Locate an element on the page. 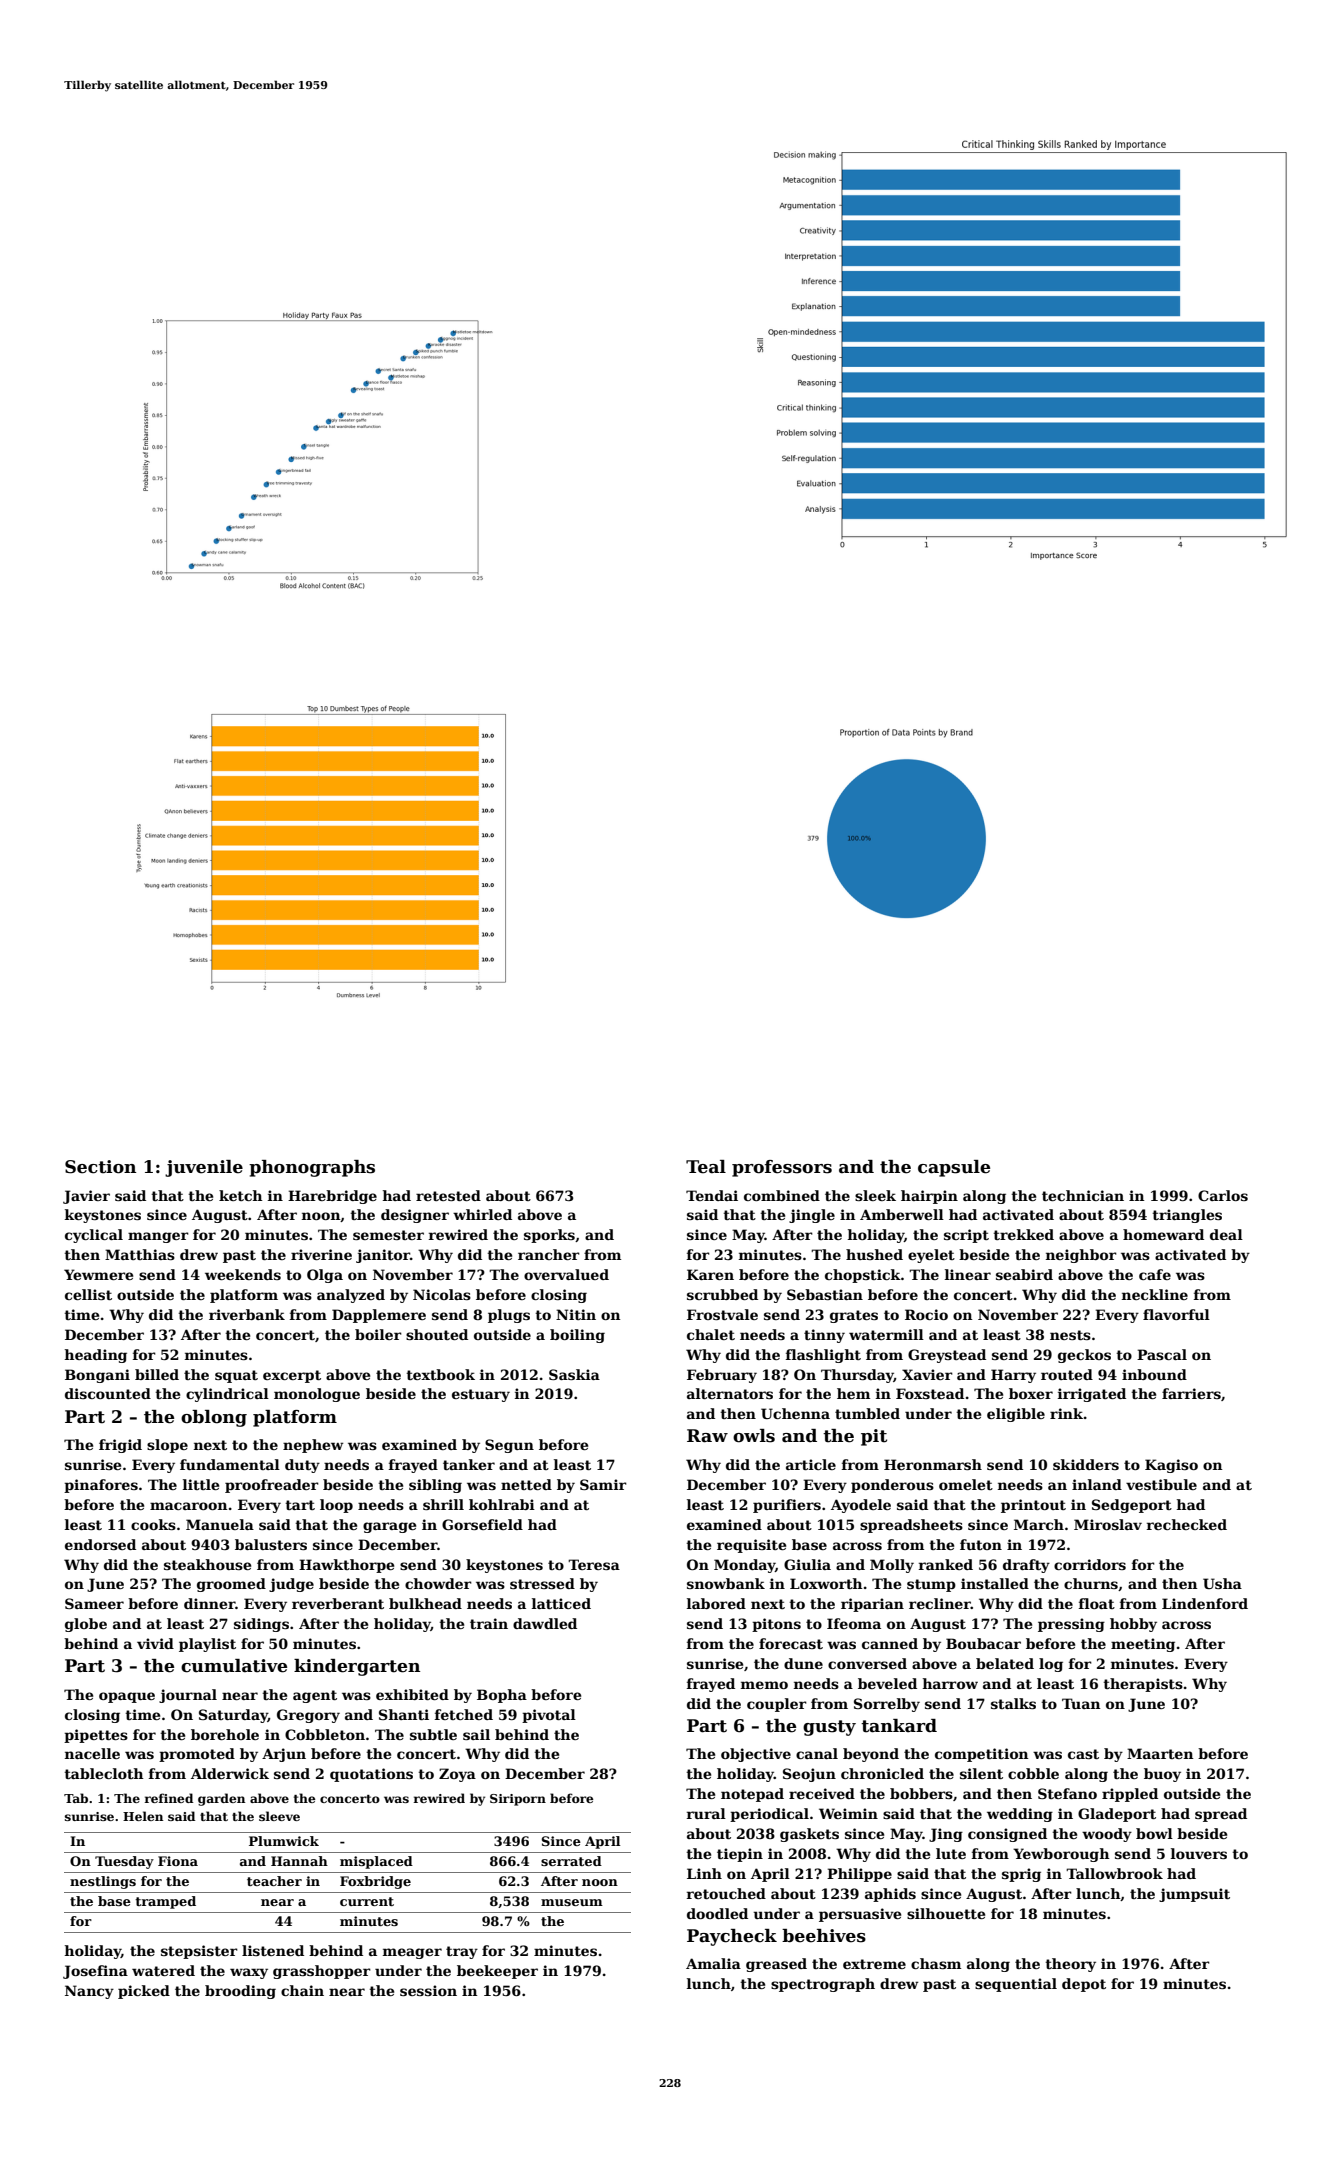 This document has height=2171, width=1318. opaque is located at coordinates (127, 1697).
